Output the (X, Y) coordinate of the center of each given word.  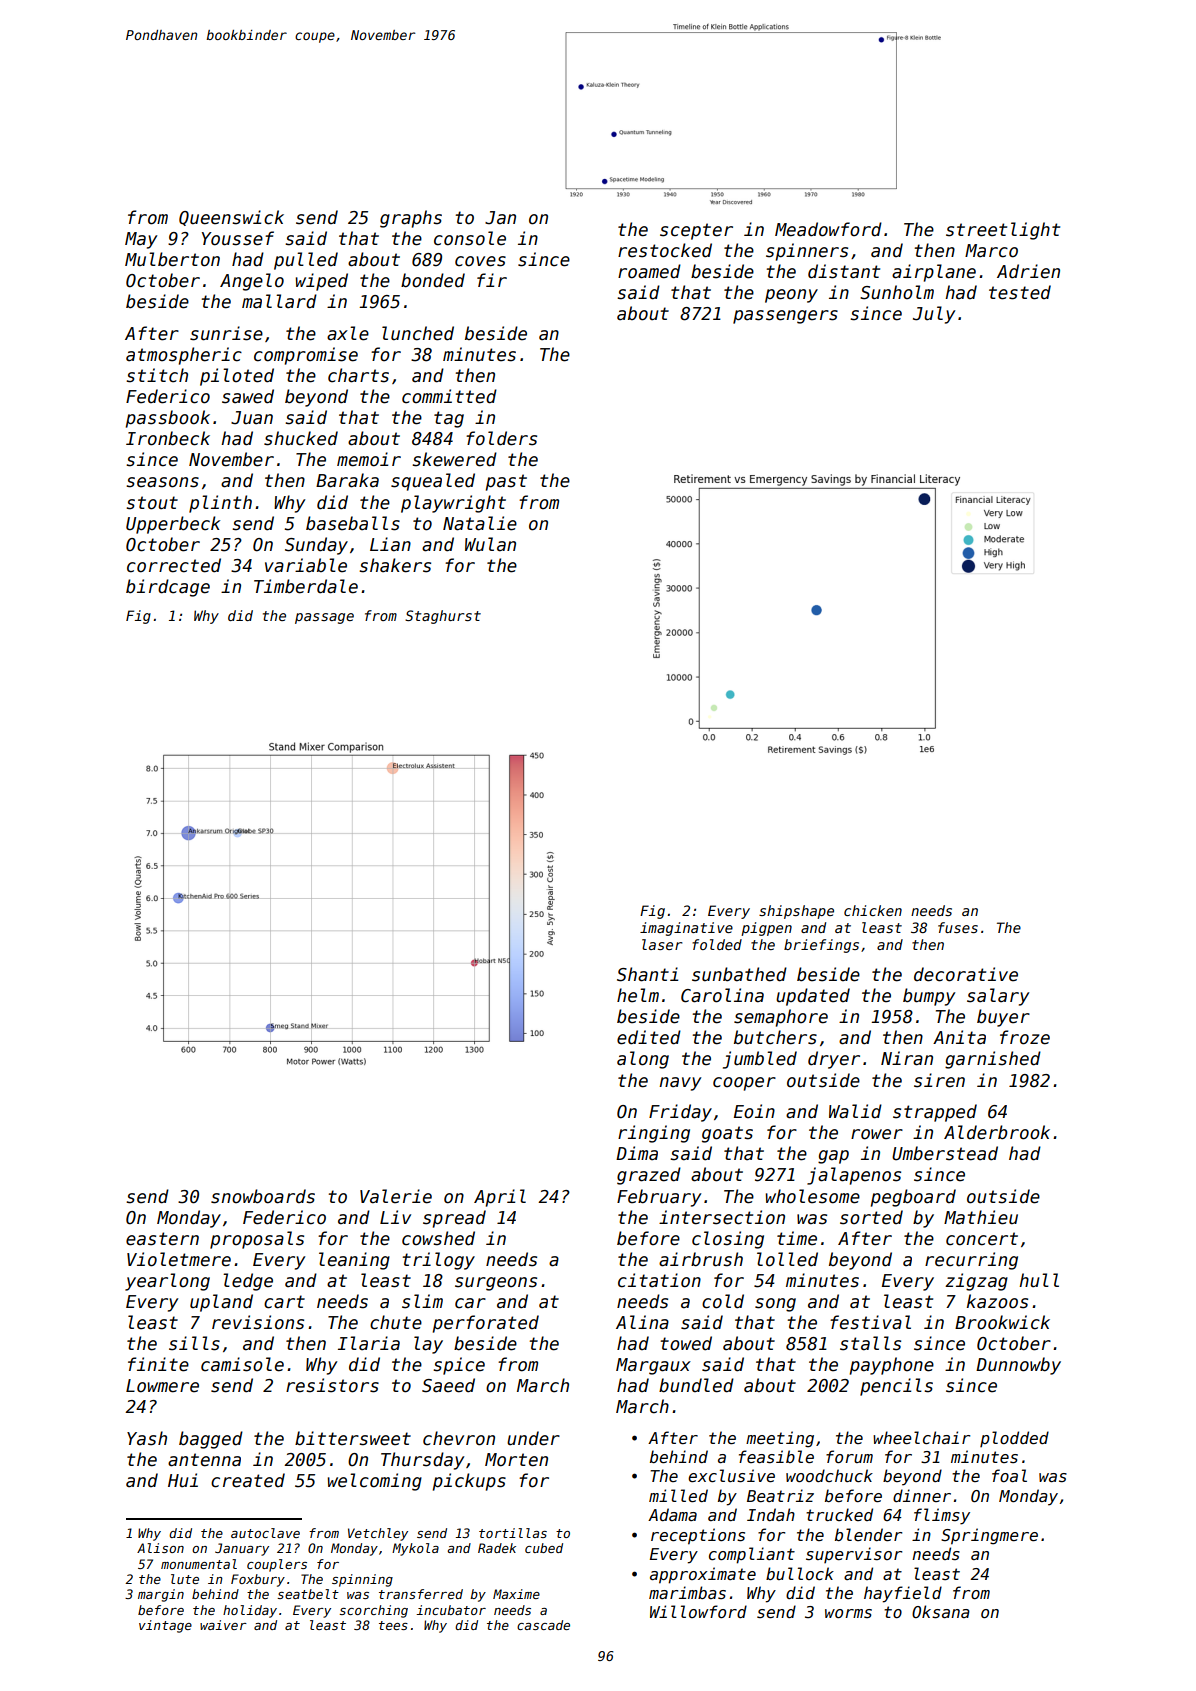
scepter (696, 231)
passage (324, 618)
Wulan (490, 544)
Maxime (516, 1594)
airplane (934, 273)
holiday (250, 1611)
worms (848, 1613)
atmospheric (184, 356)
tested (1020, 292)
